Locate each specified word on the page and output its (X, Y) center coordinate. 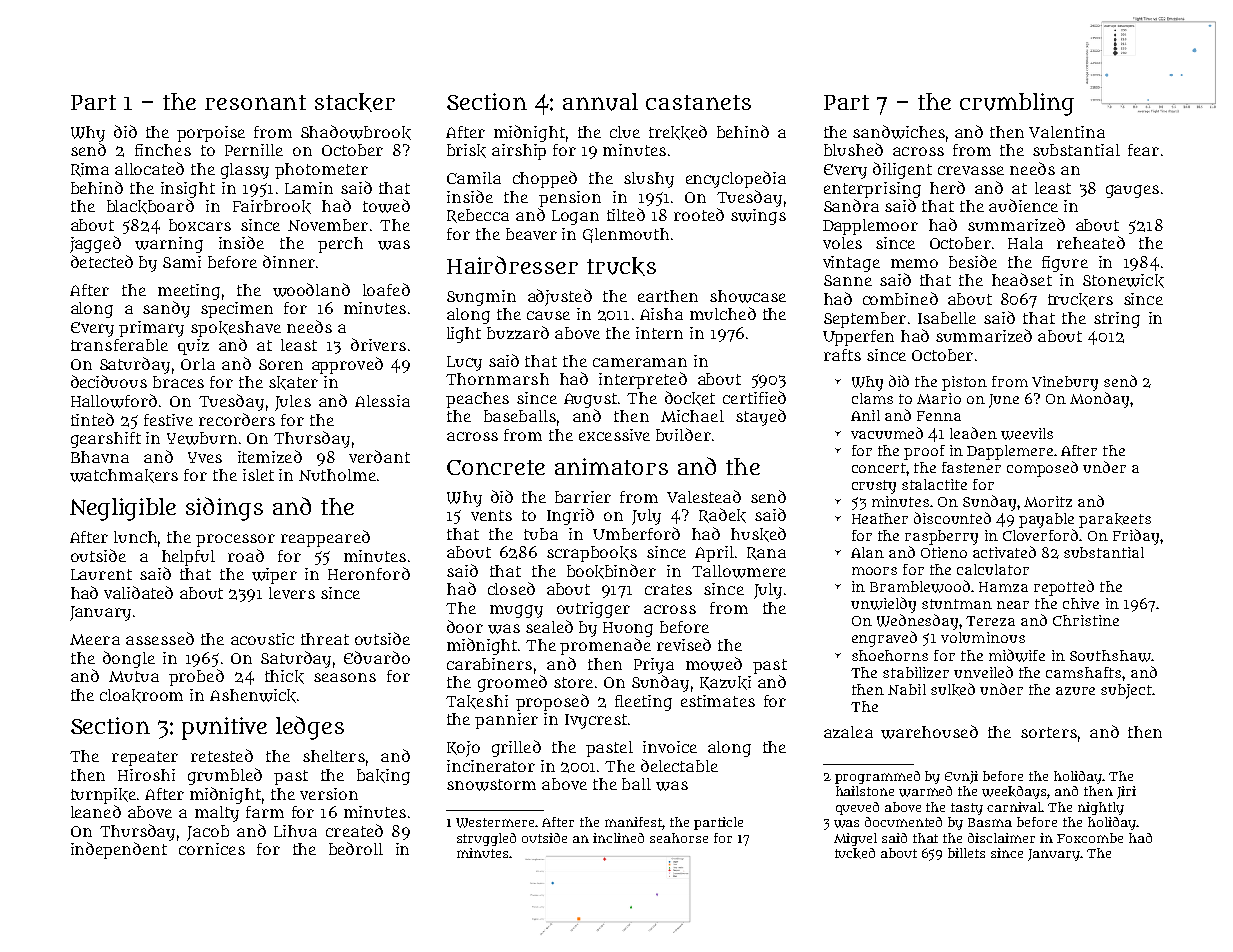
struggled (486, 839)
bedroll (356, 848)
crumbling (1017, 104)
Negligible (123, 509)
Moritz (1048, 501)
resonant (255, 102)
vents (491, 515)
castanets (698, 102)
